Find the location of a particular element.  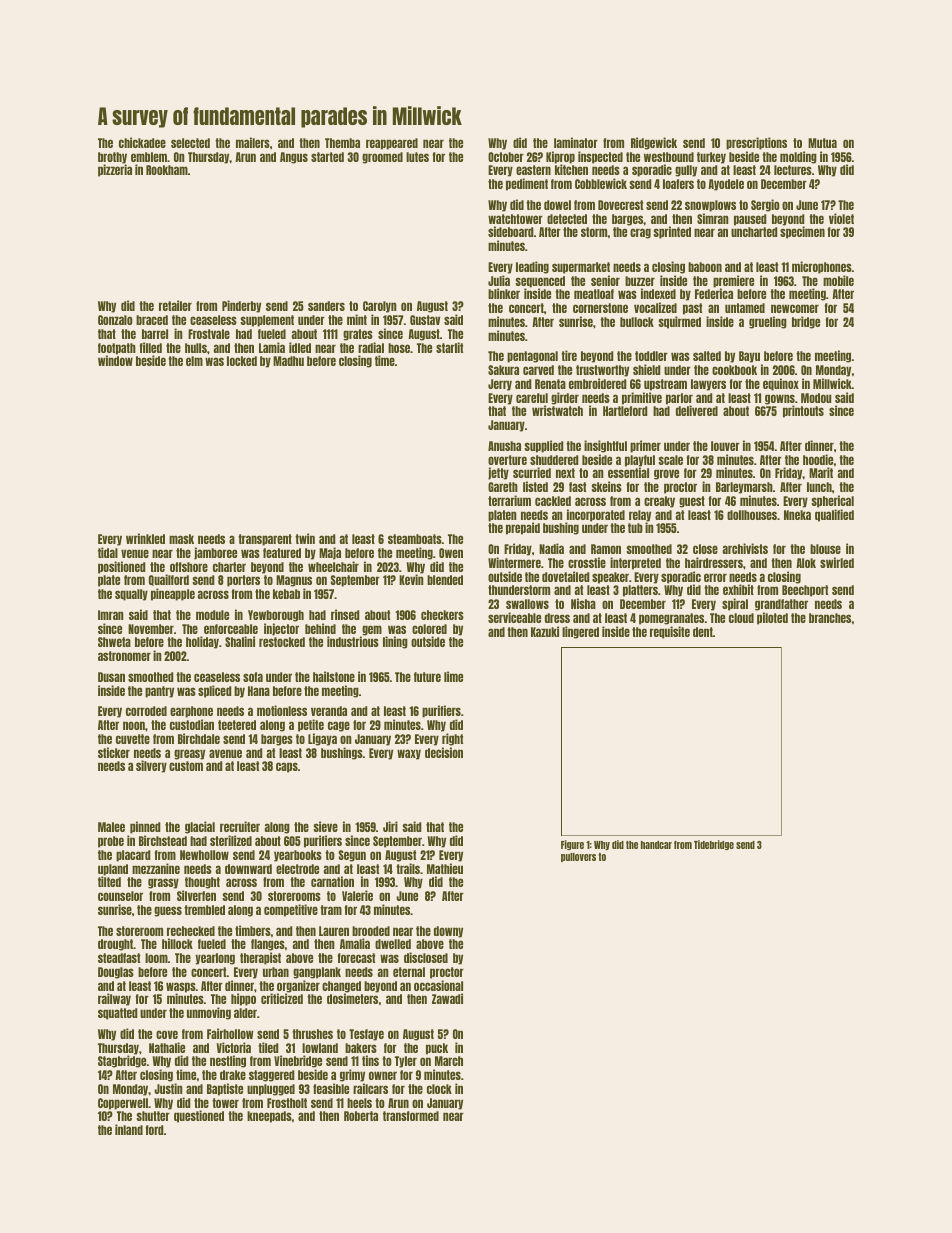

girder is located at coordinates (565, 398).
